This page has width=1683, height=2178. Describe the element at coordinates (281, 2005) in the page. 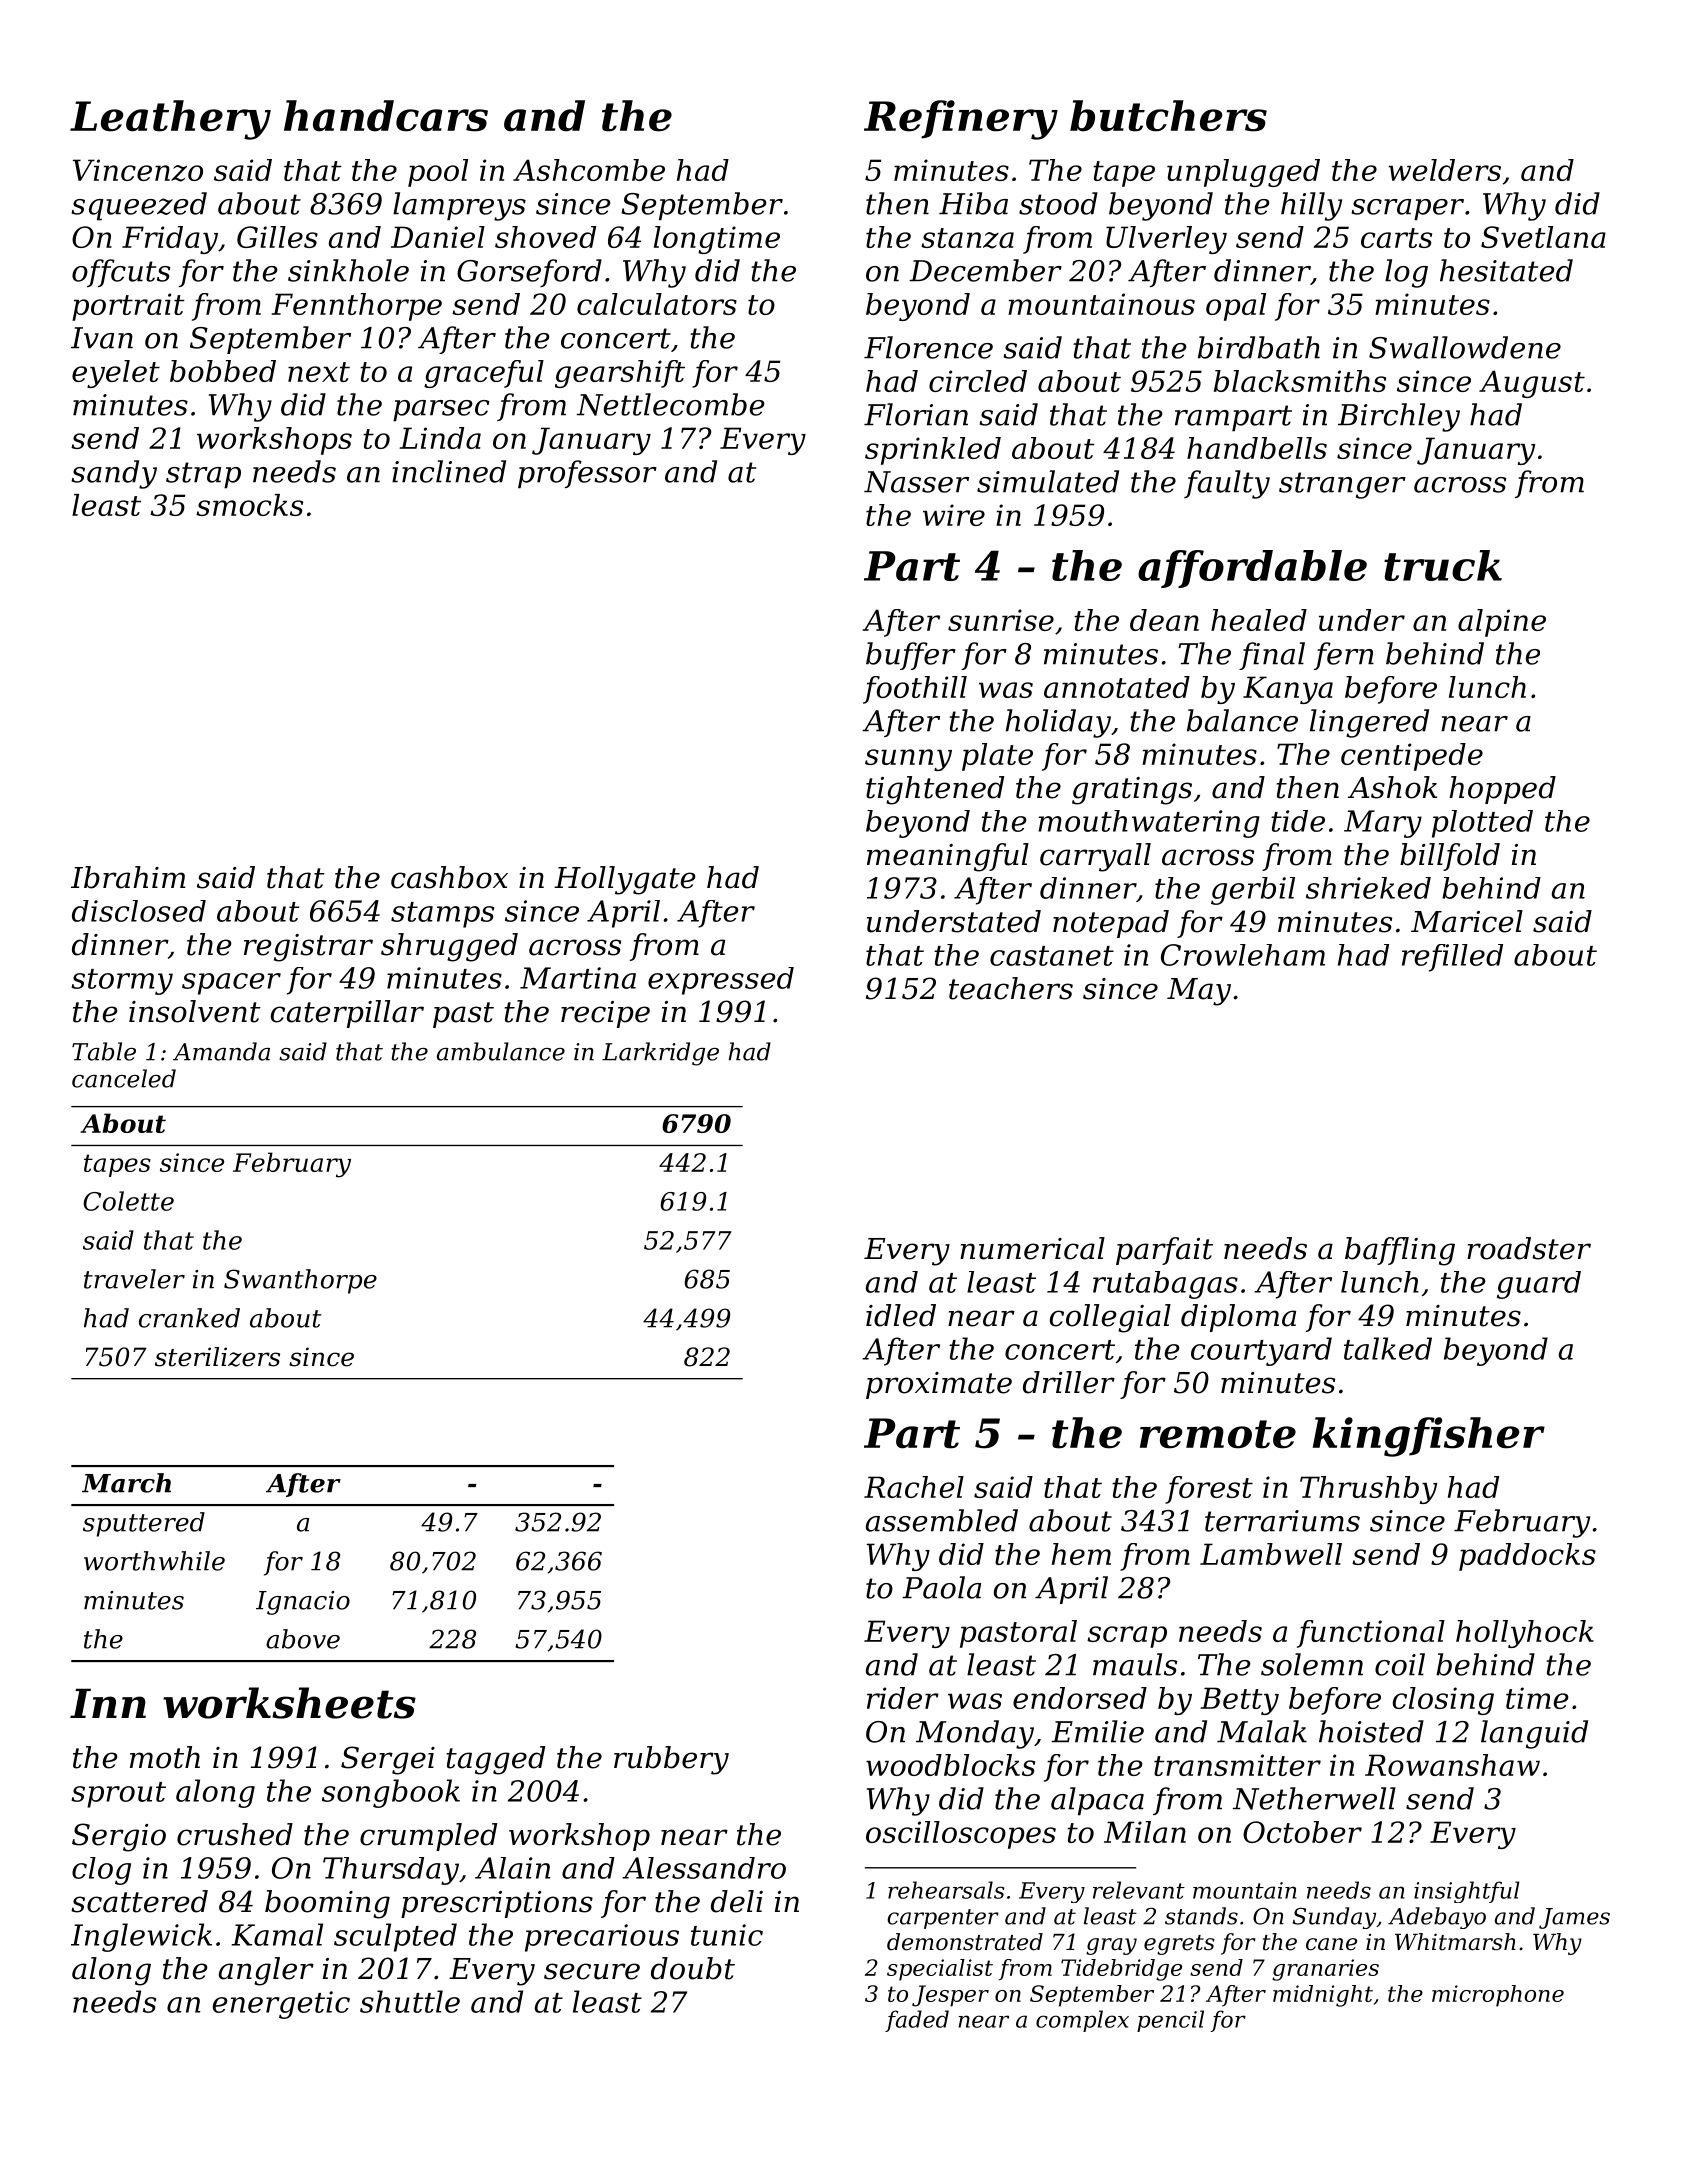

I see `energetic` at that location.
